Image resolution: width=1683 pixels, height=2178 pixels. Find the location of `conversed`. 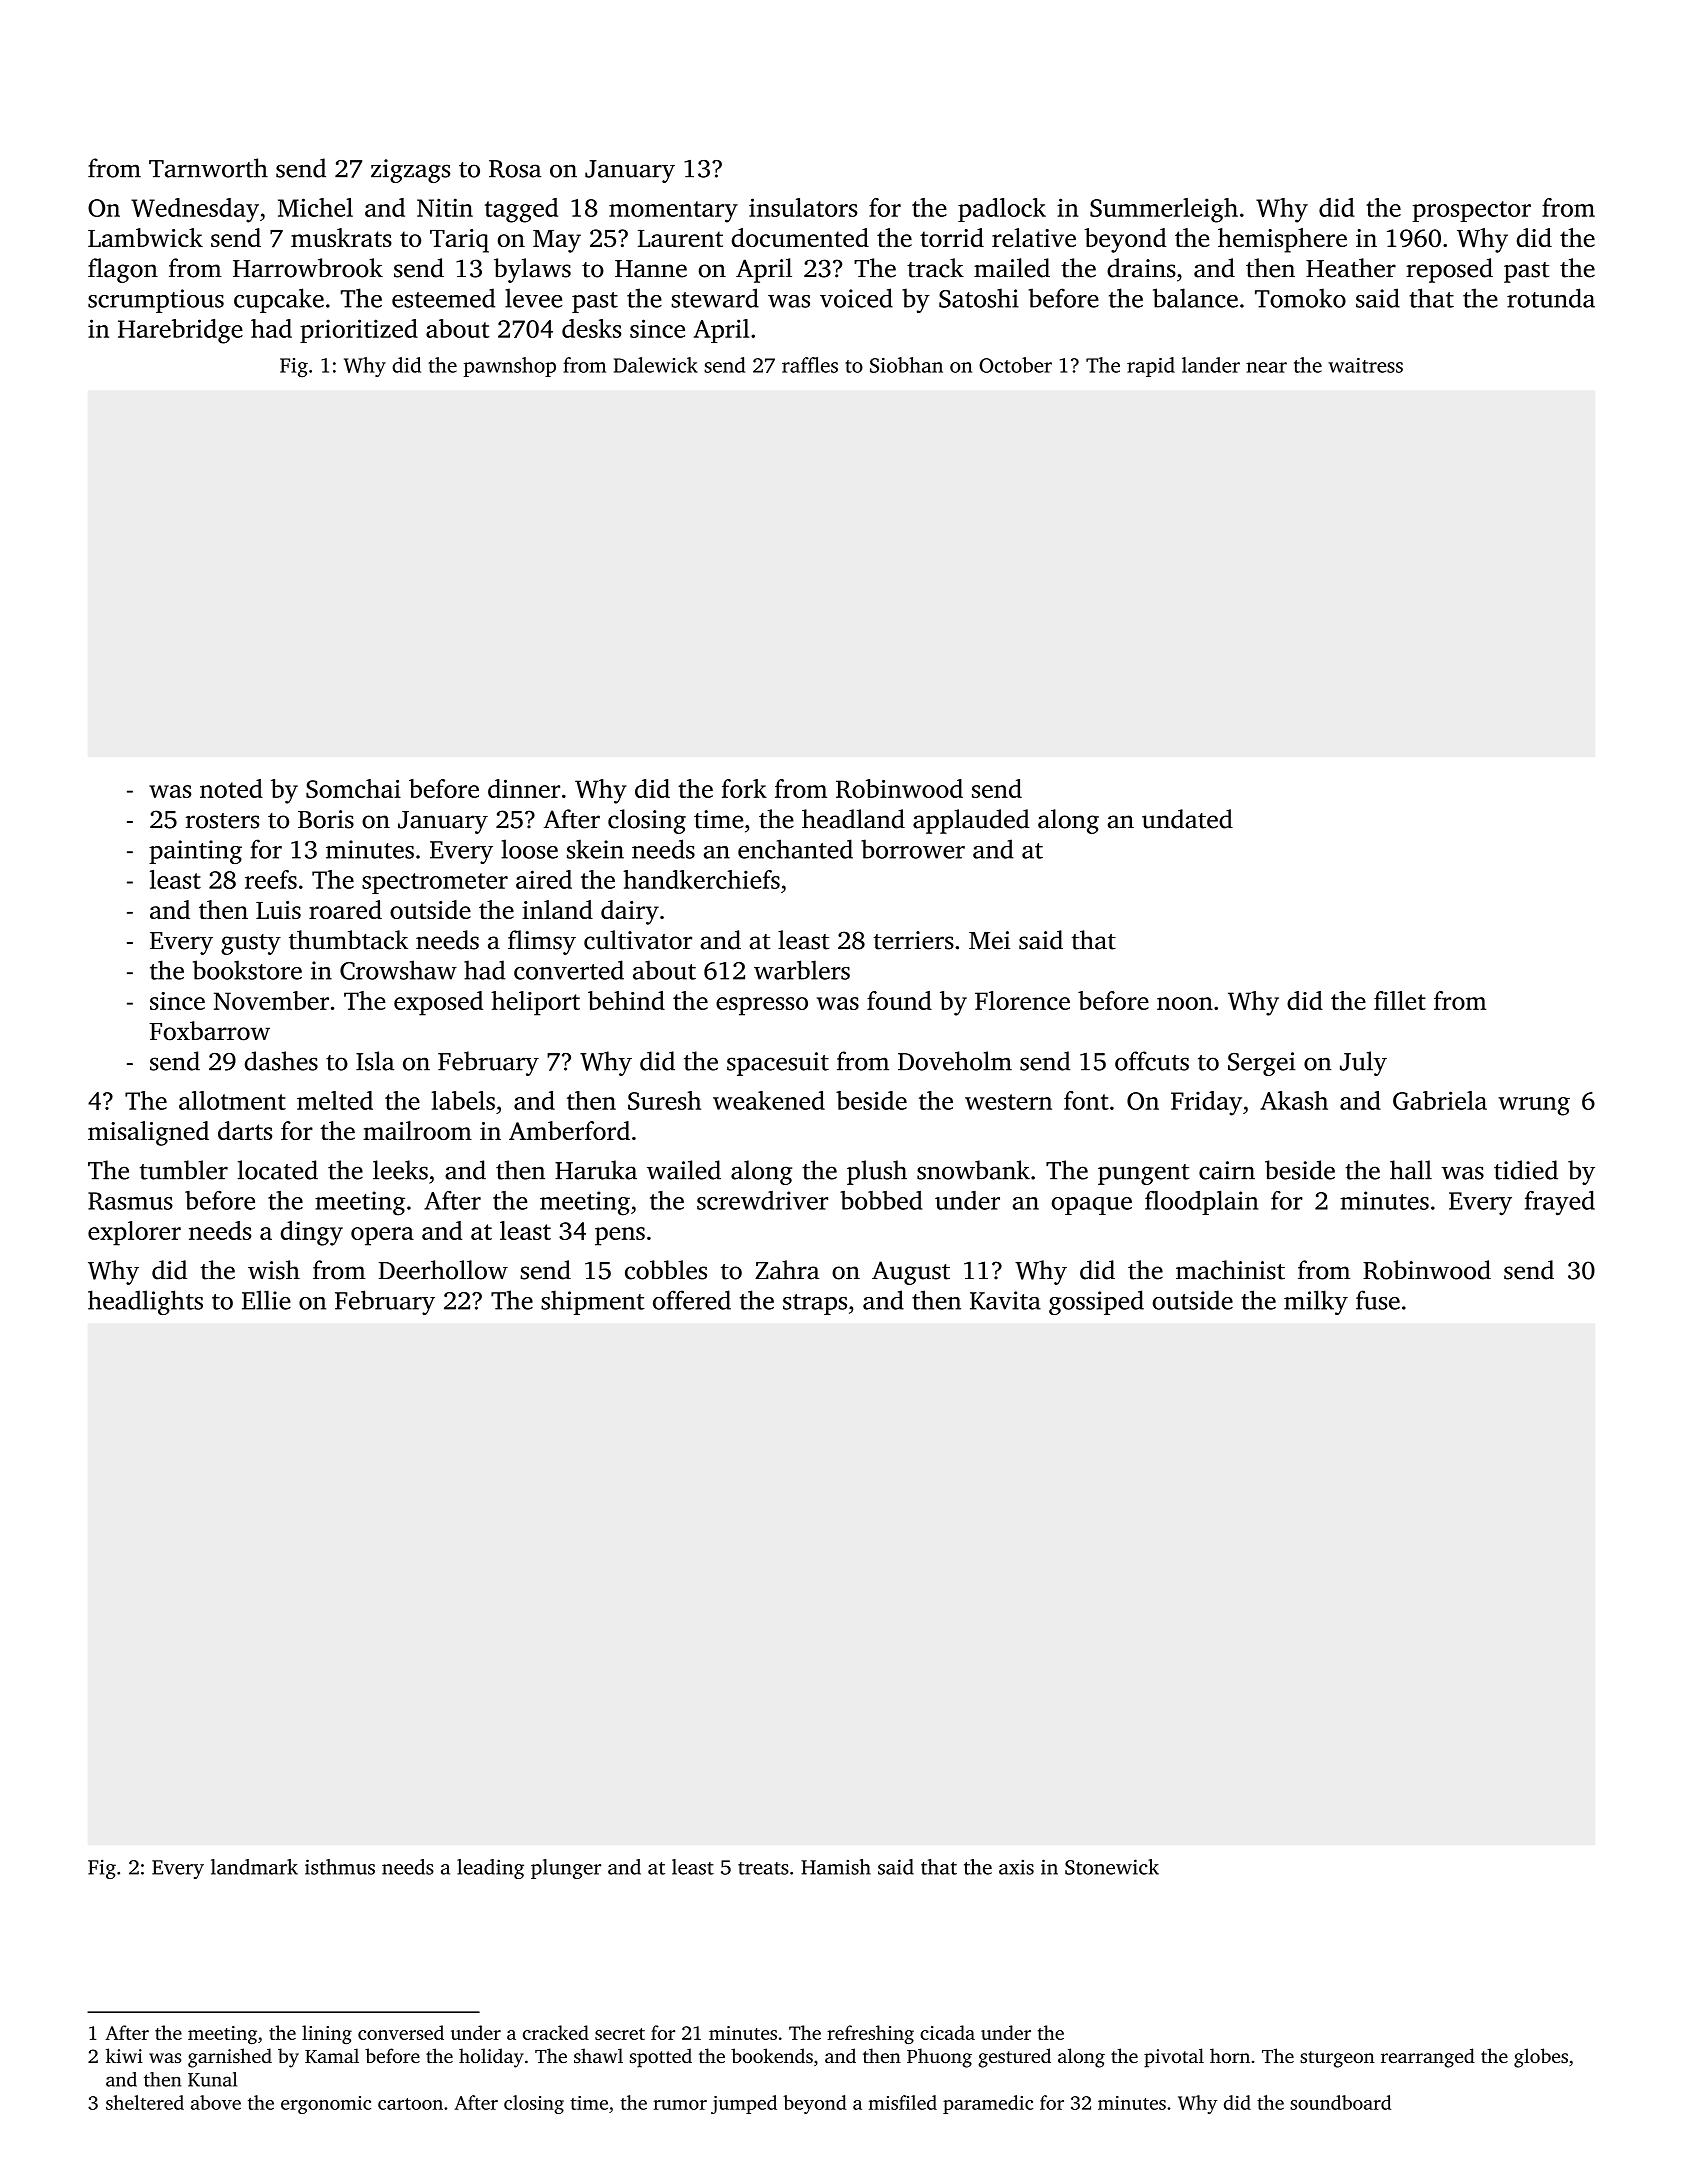

conversed is located at coordinates (401, 2032).
